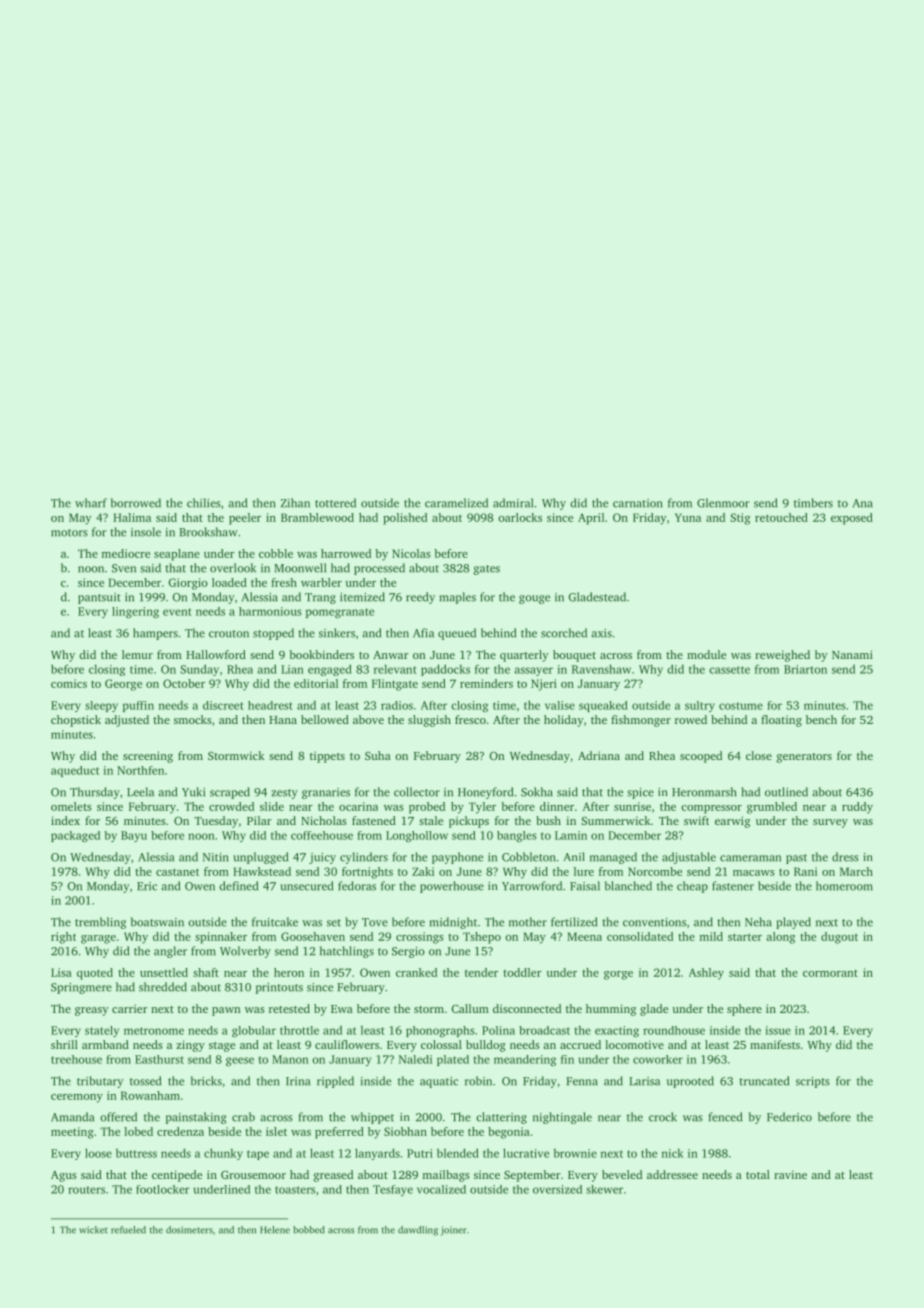 The width and height of the screenshot is (924, 1308). I want to click on scripts, so click(813, 1082).
